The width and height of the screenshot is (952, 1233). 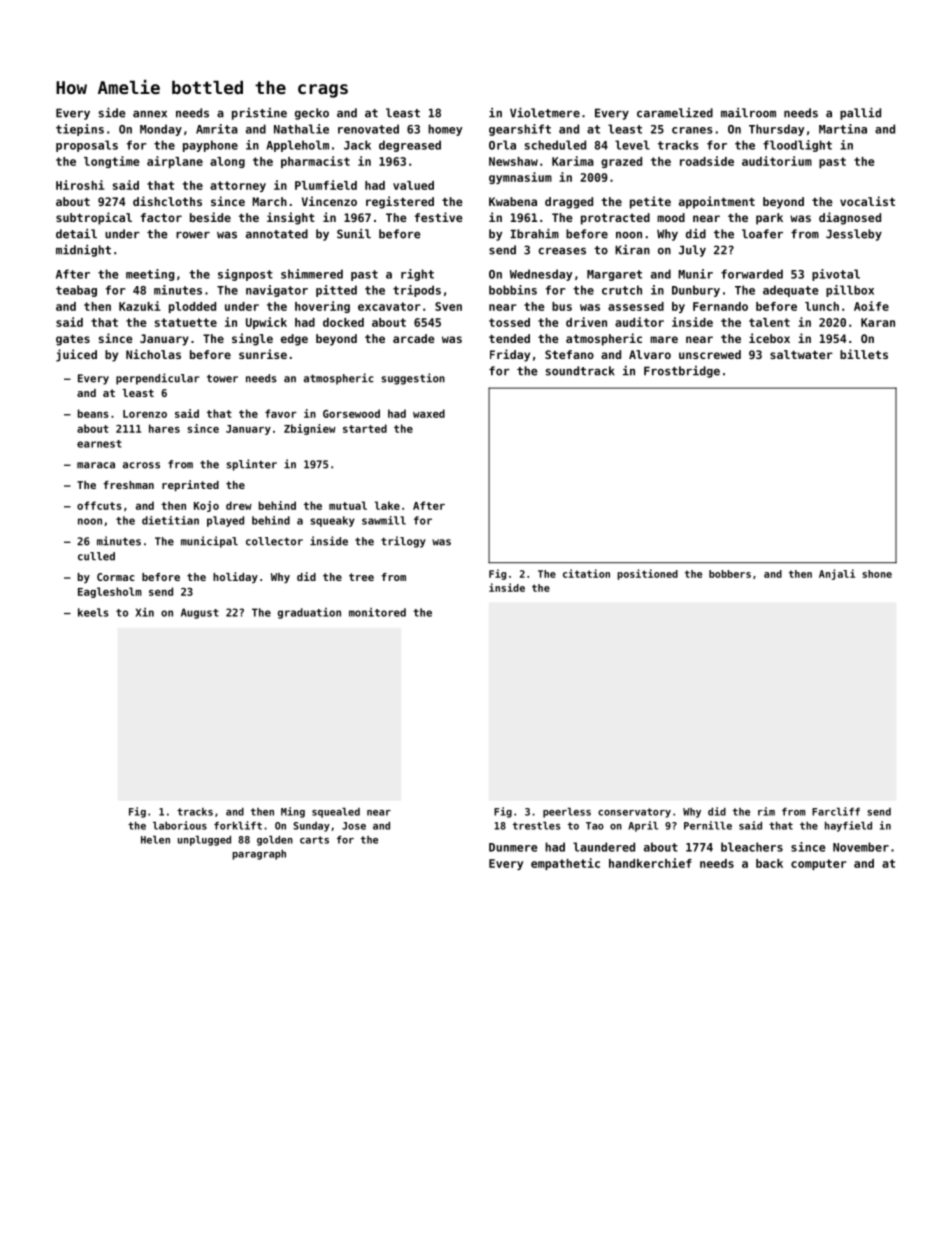 I want to click on gecko, so click(x=312, y=114).
